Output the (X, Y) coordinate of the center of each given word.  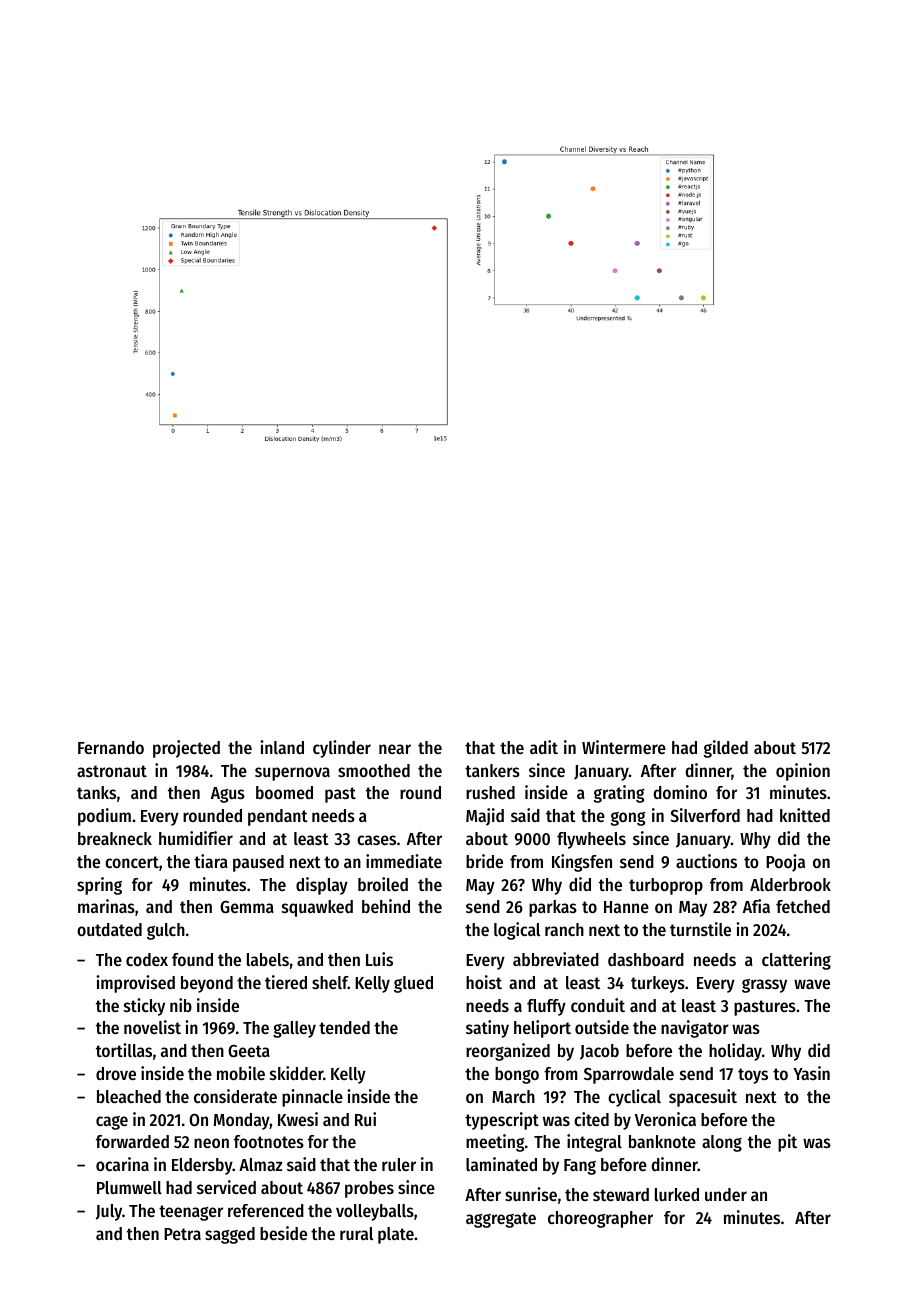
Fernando (111, 747)
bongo (517, 1075)
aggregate (501, 1220)
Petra (182, 1234)
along (722, 1143)
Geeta (249, 1051)
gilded (726, 749)
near (395, 749)
